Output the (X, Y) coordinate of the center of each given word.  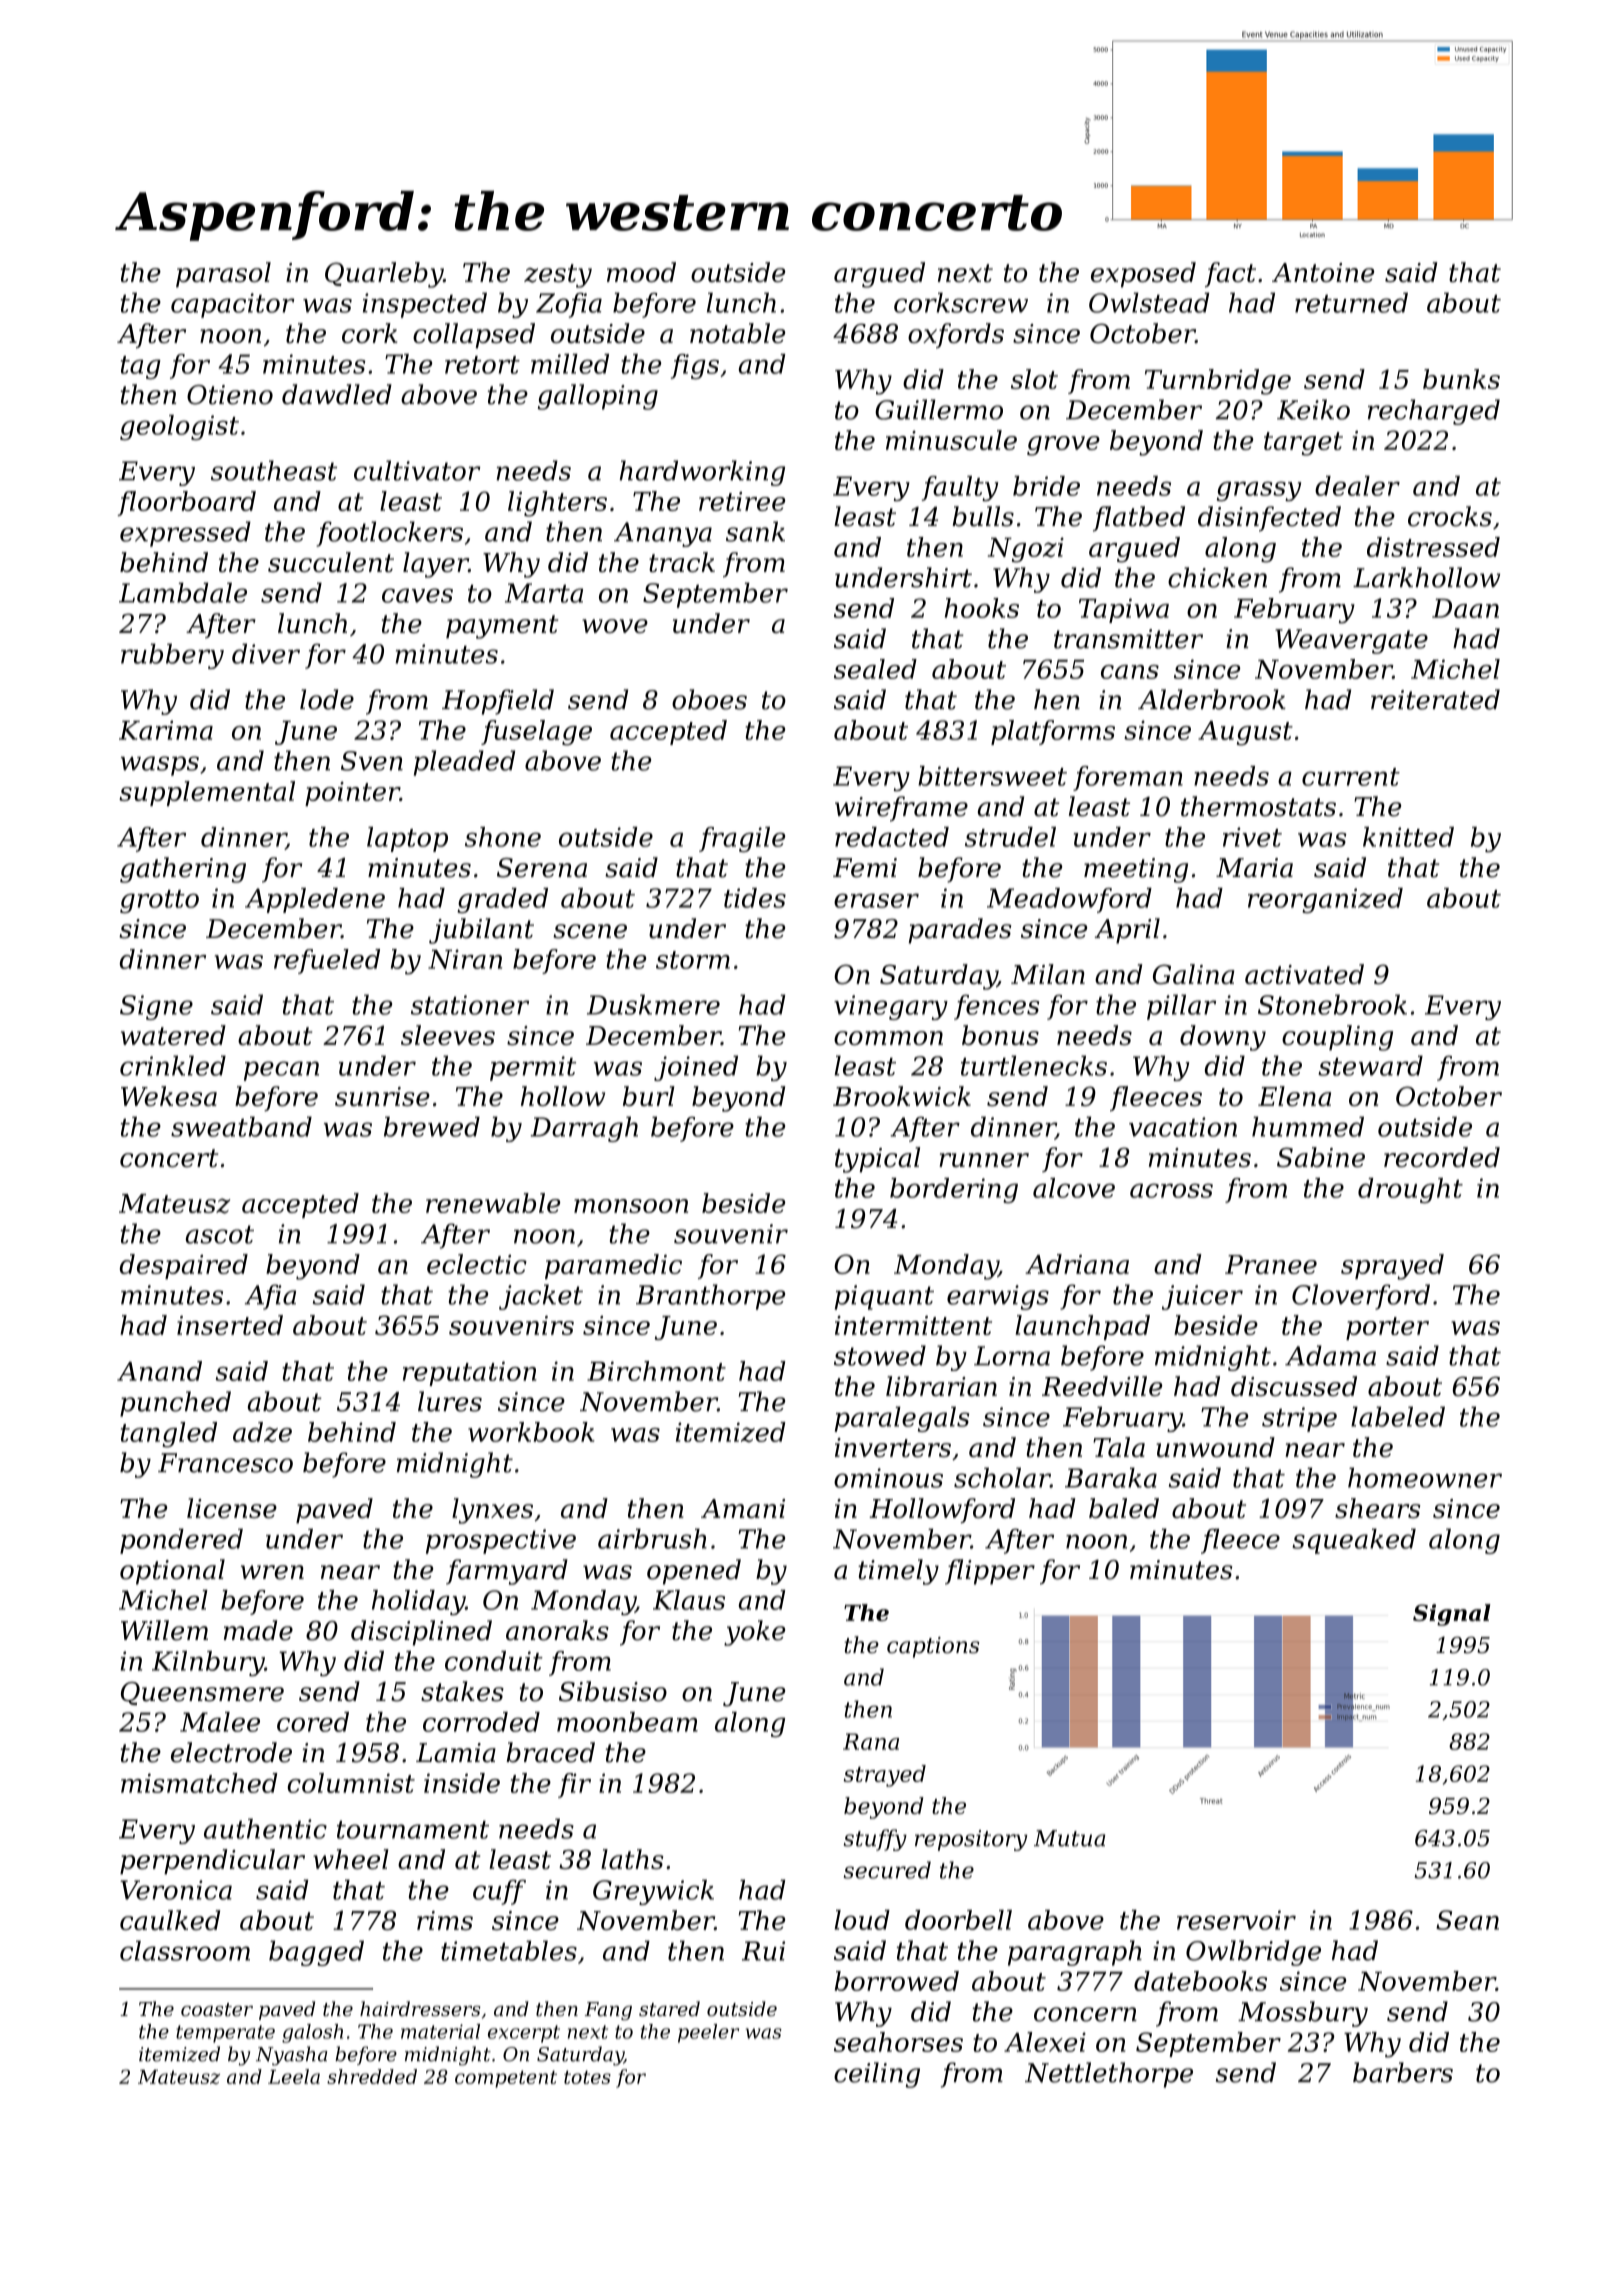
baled (1124, 1508)
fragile (742, 839)
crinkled (173, 1065)
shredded (372, 2076)
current (1351, 777)
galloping (598, 397)
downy (1223, 1038)
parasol (223, 275)
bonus (1000, 1035)
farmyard (507, 1572)
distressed (1433, 547)
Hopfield (498, 702)
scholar (1002, 1477)
